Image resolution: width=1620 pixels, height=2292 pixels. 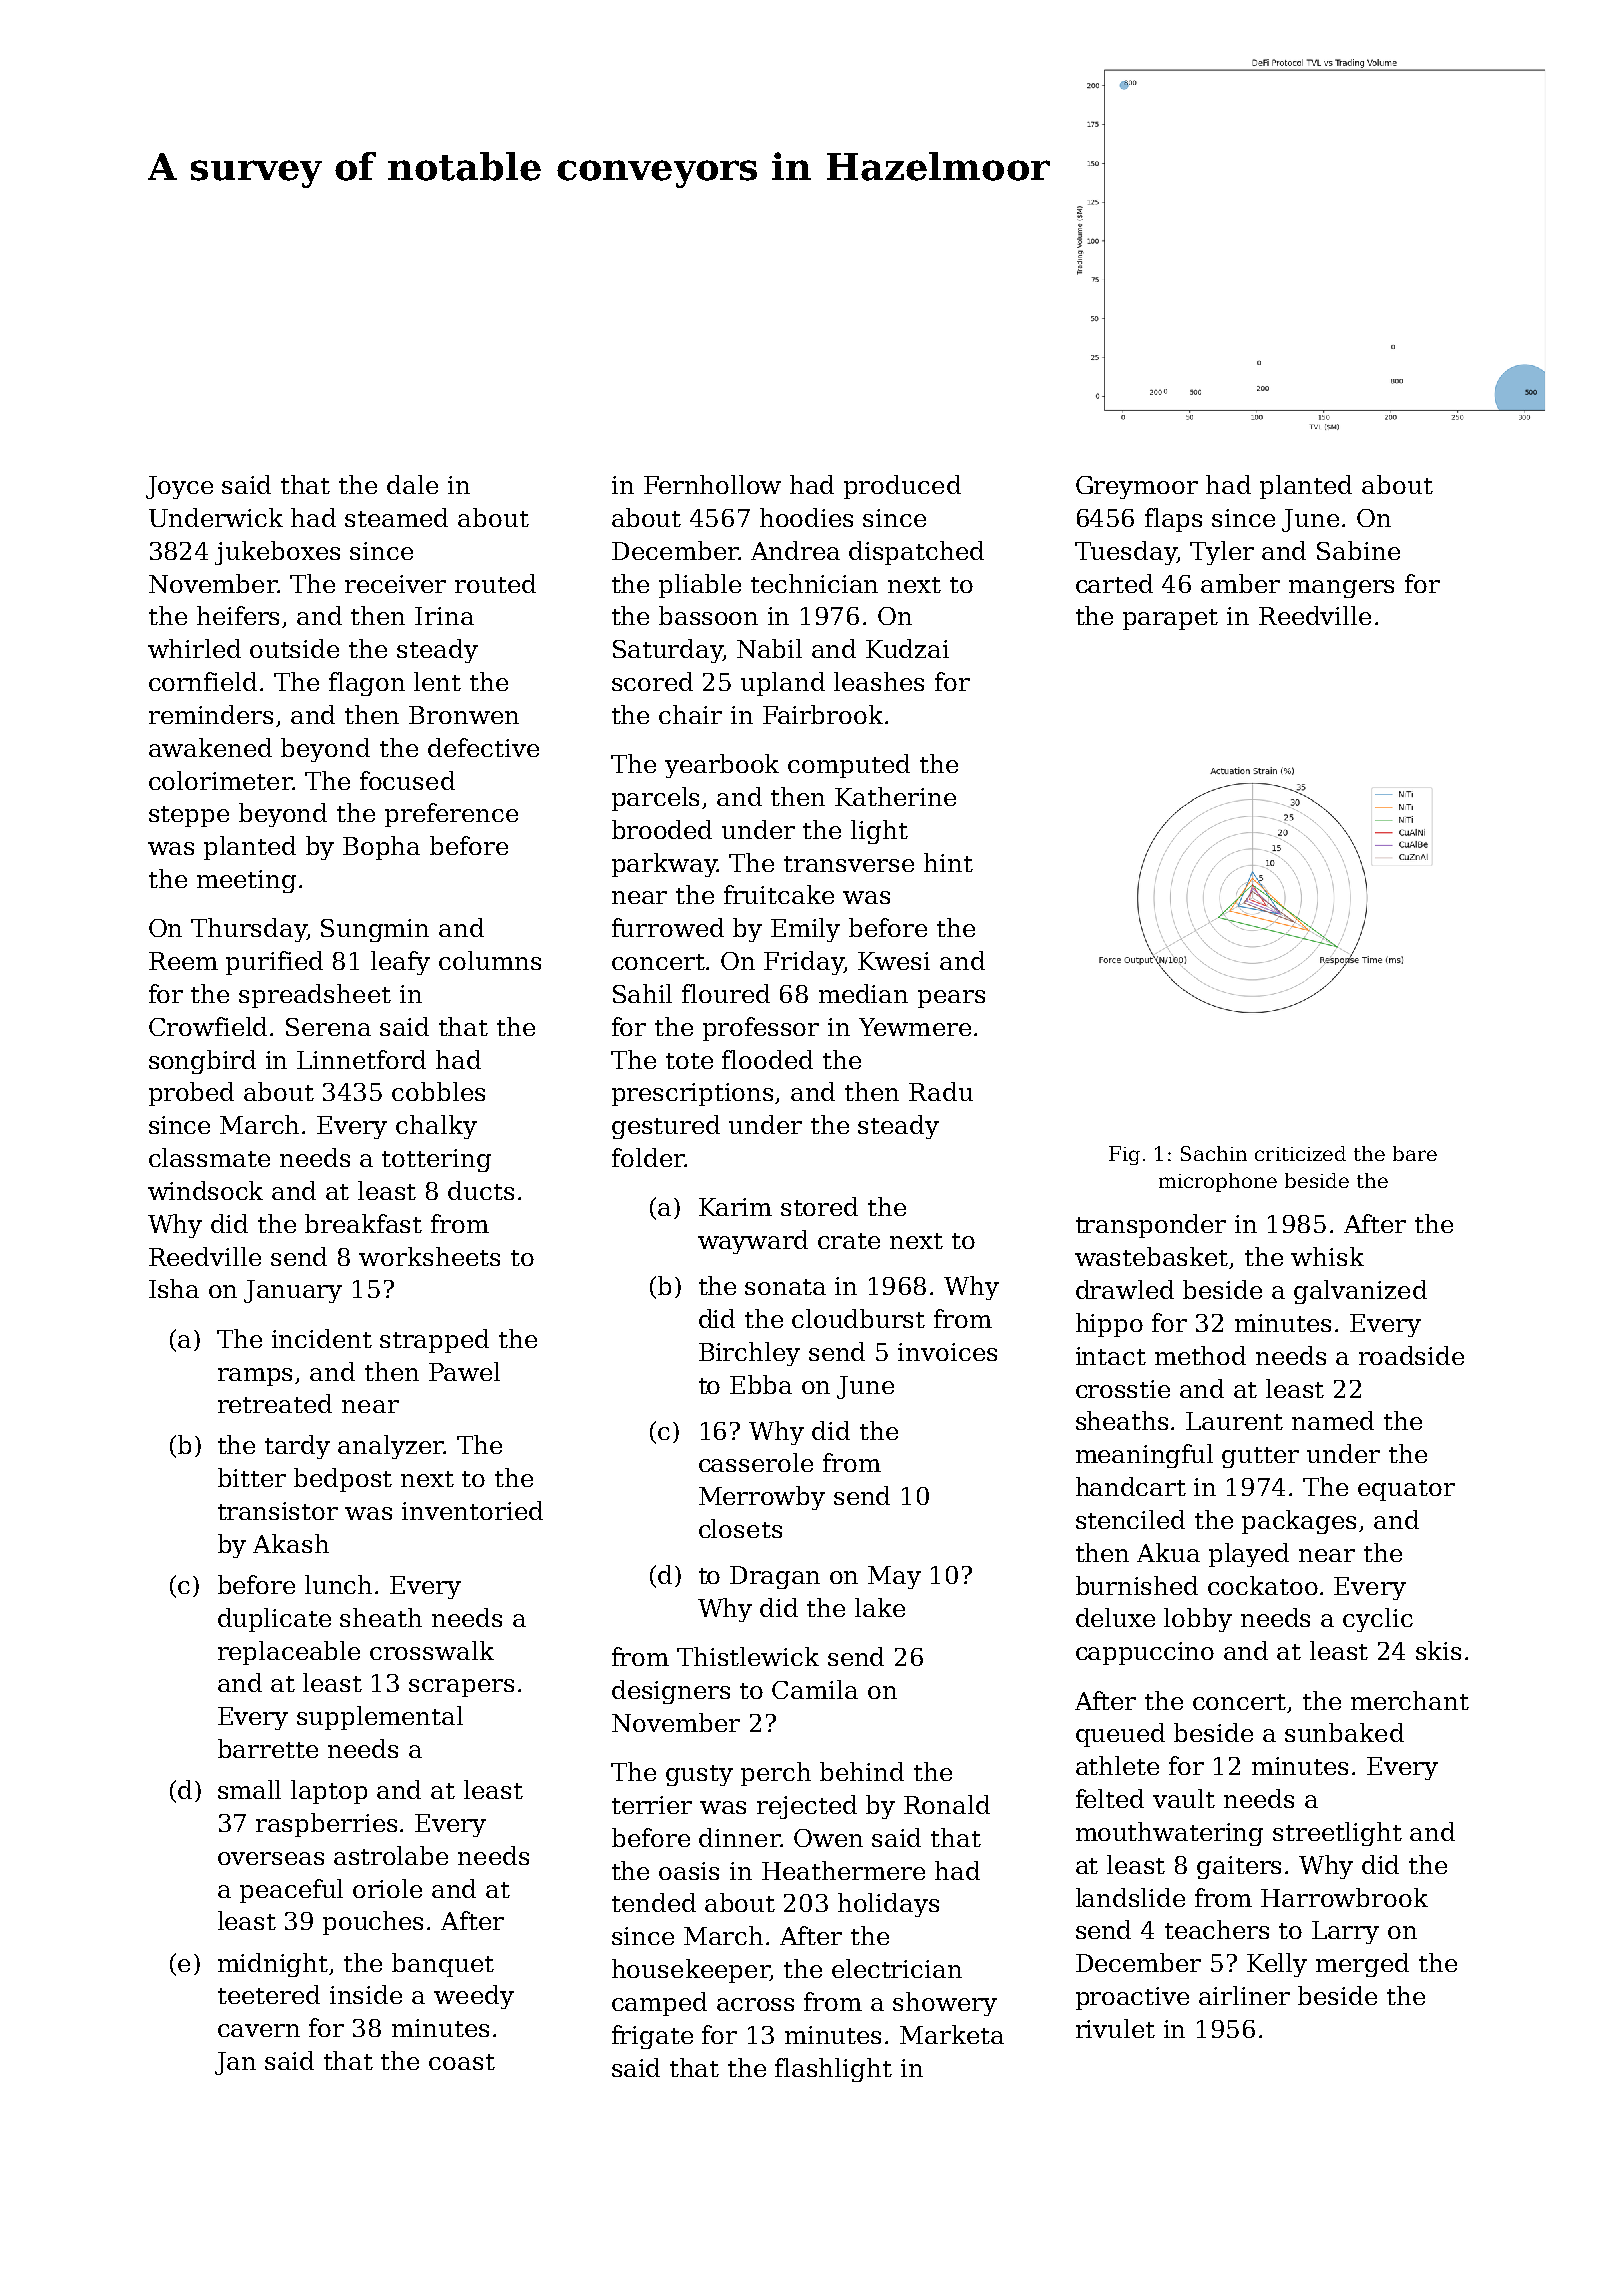 I want to click on mangers, so click(x=1341, y=589).
